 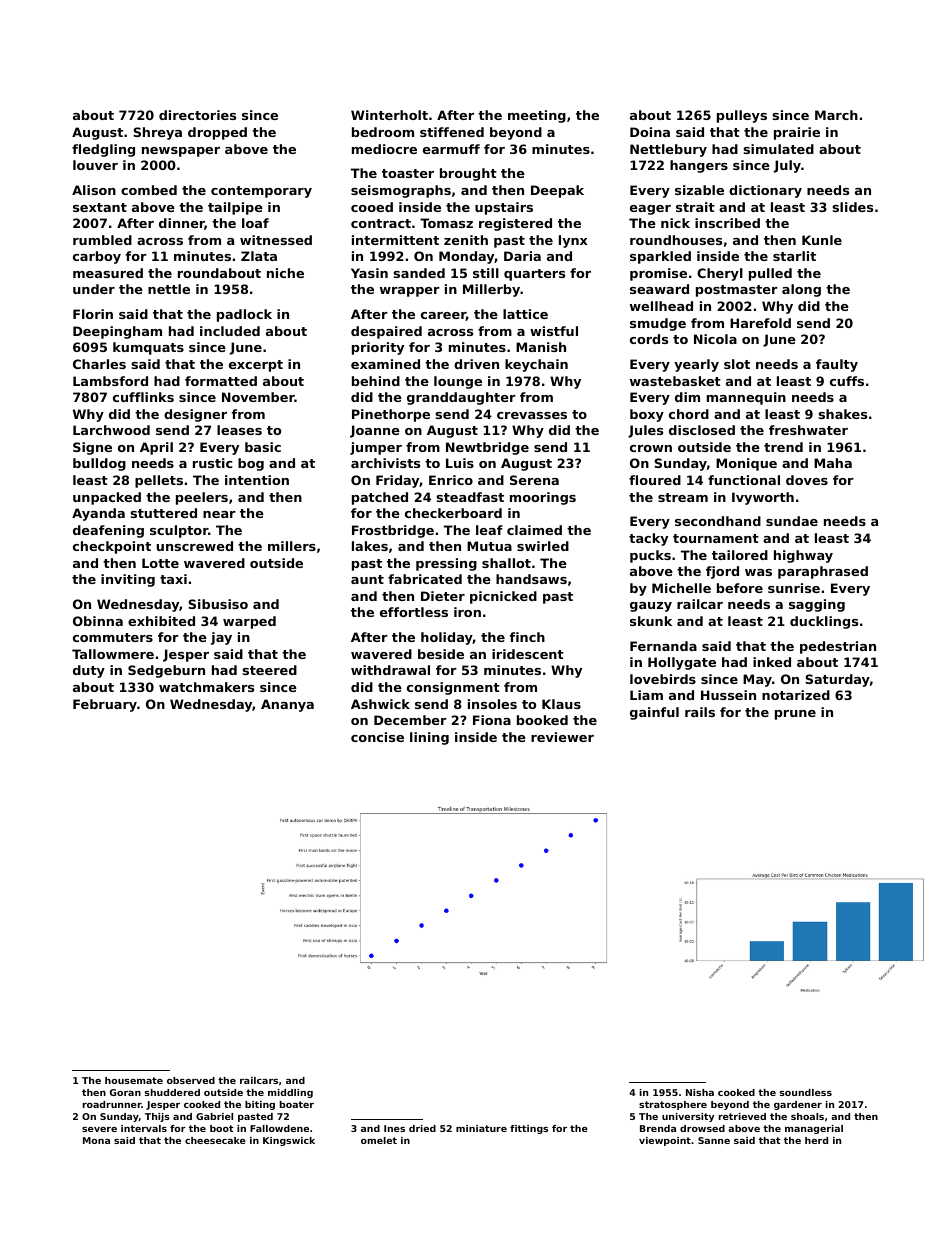 What do you see at coordinates (285, 273) in the screenshot?
I see `niche` at bounding box center [285, 273].
